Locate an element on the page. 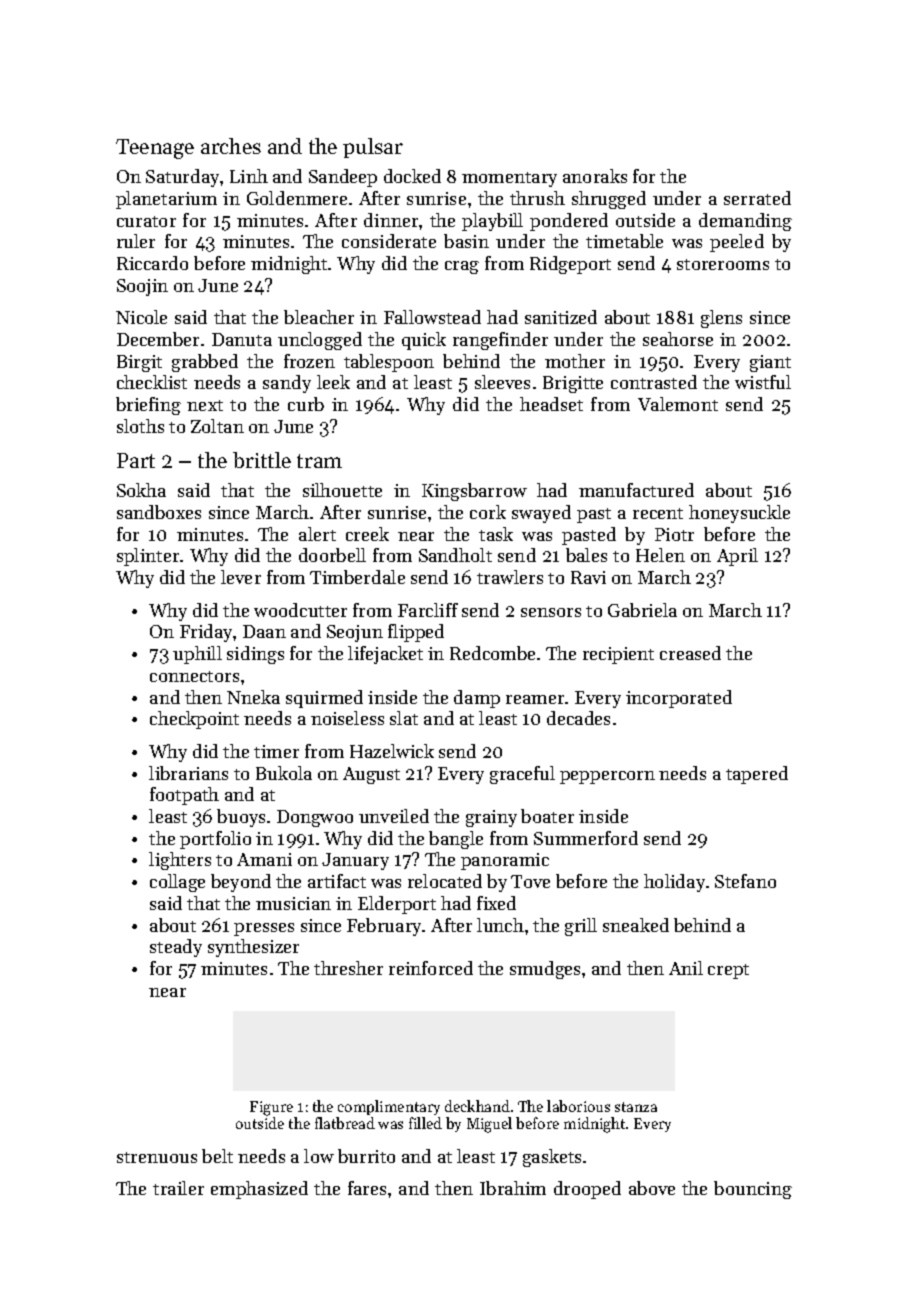 The image size is (908, 1316). Goldenmere is located at coordinates (297, 198).
